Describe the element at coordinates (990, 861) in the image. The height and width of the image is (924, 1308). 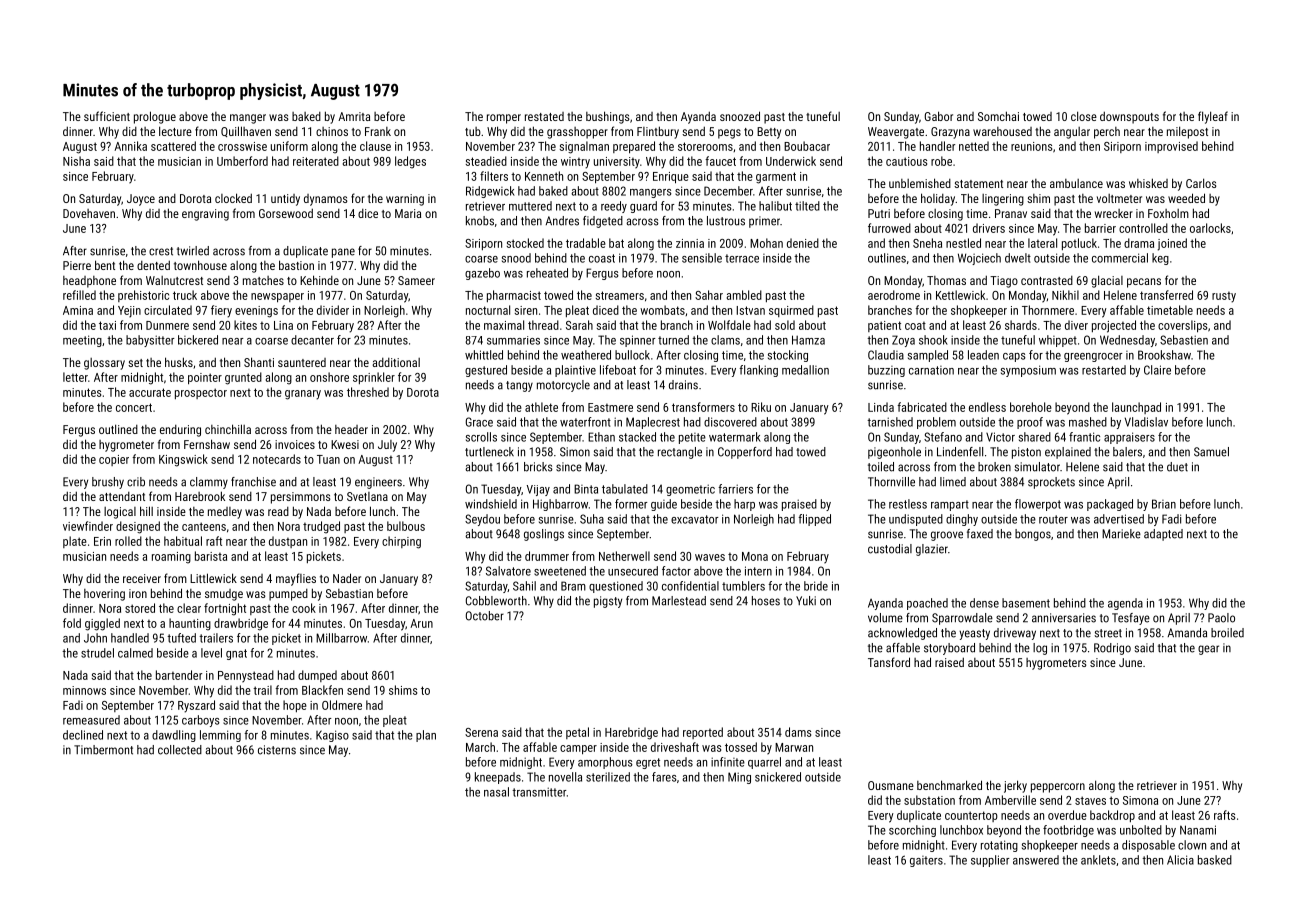
I see `supplier` at that location.
